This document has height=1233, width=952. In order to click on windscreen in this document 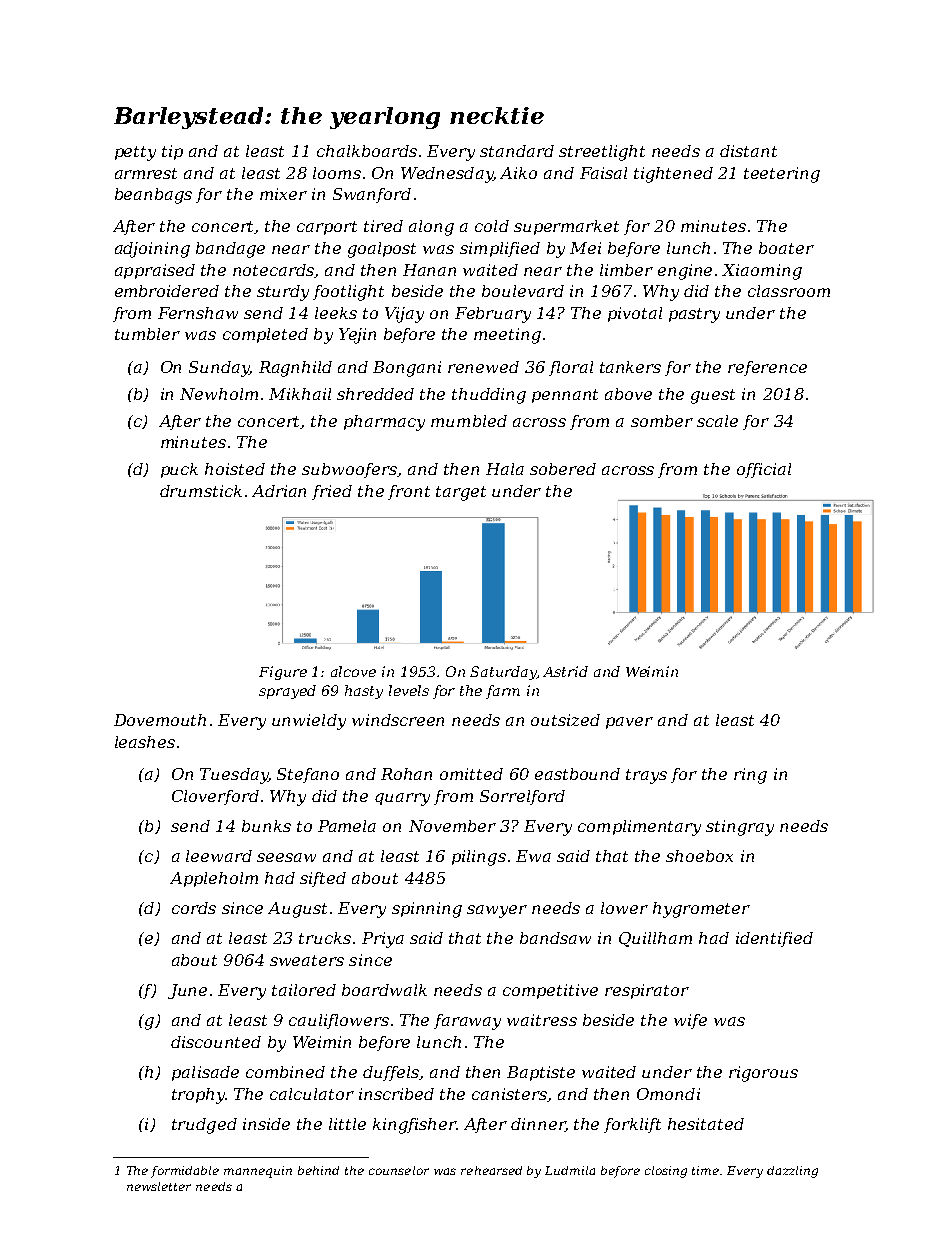, I will do `click(398, 720)`.
